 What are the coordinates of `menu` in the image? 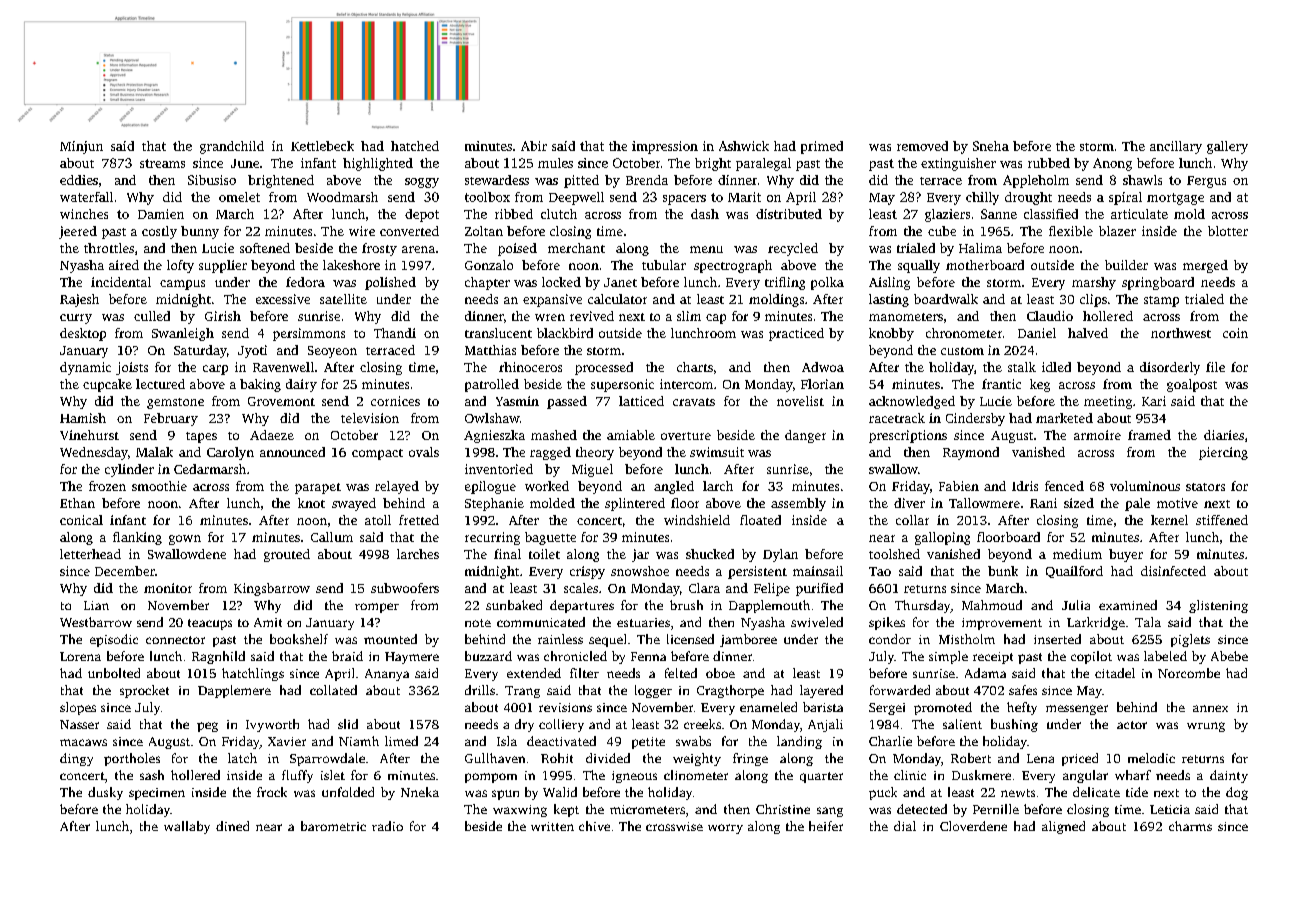 It's located at (706, 249).
